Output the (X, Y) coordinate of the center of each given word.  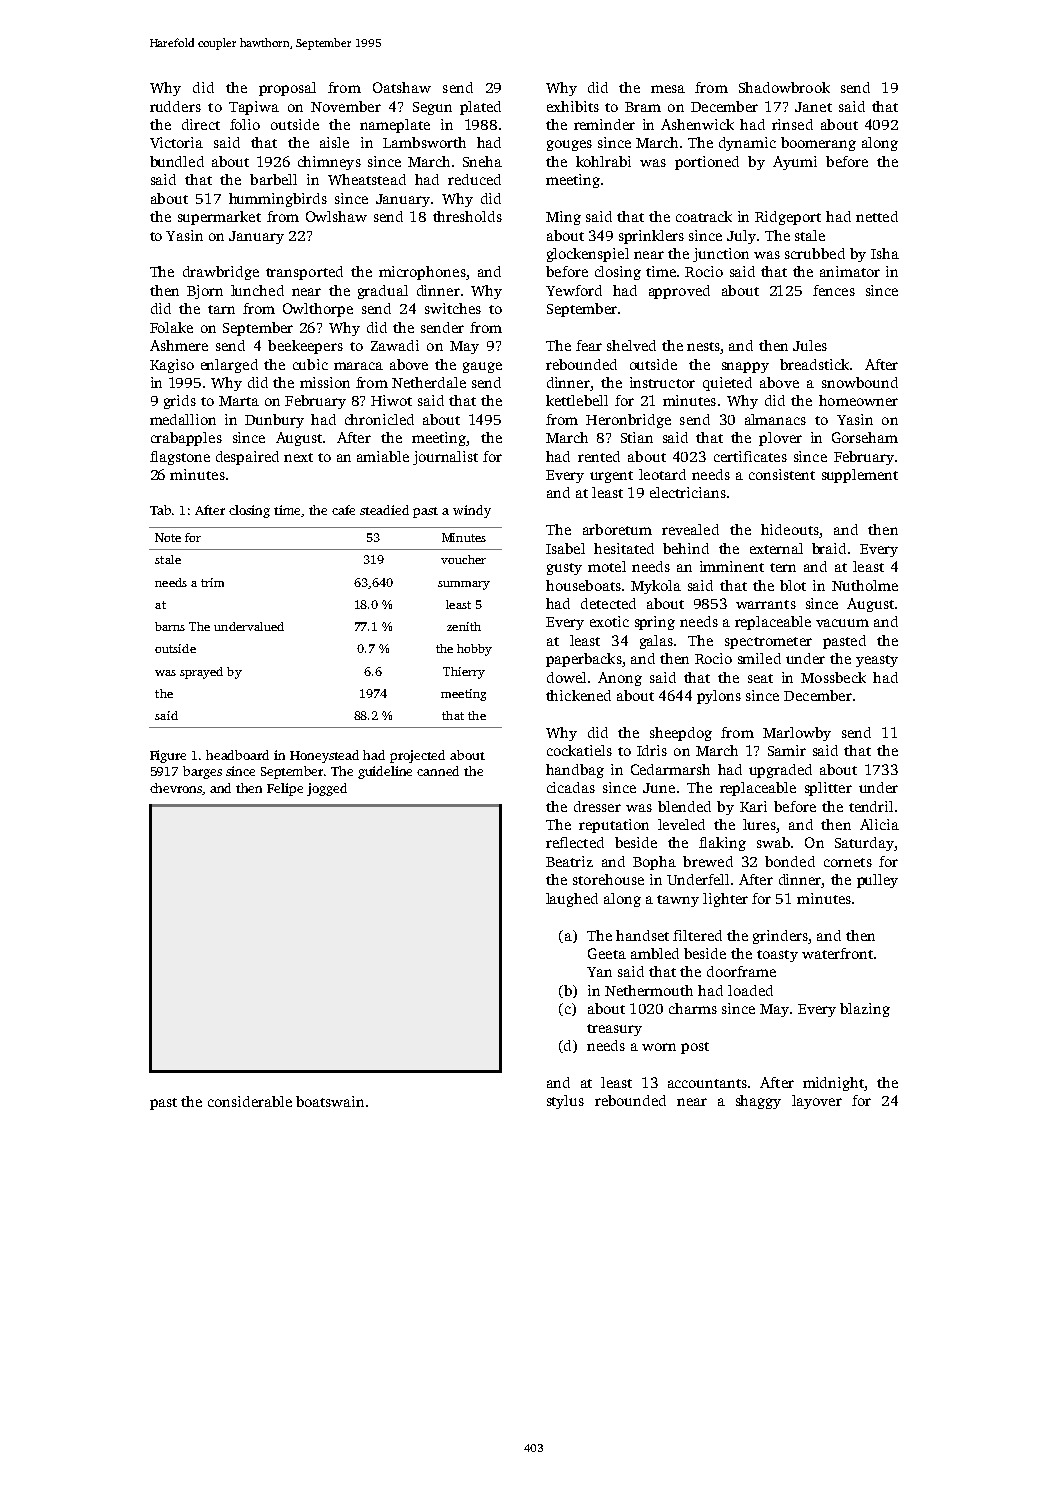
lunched (257, 290)
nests (704, 348)
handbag (575, 771)
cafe (343, 510)
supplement (860, 476)
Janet (813, 107)
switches (453, 308)
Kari (753, 806)
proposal (287, 89)
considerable (250, 1101)
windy (472, 511)
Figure (168, 756)
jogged (327, 789)
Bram (643, 107)
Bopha (654, 863)
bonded (790, 861)
